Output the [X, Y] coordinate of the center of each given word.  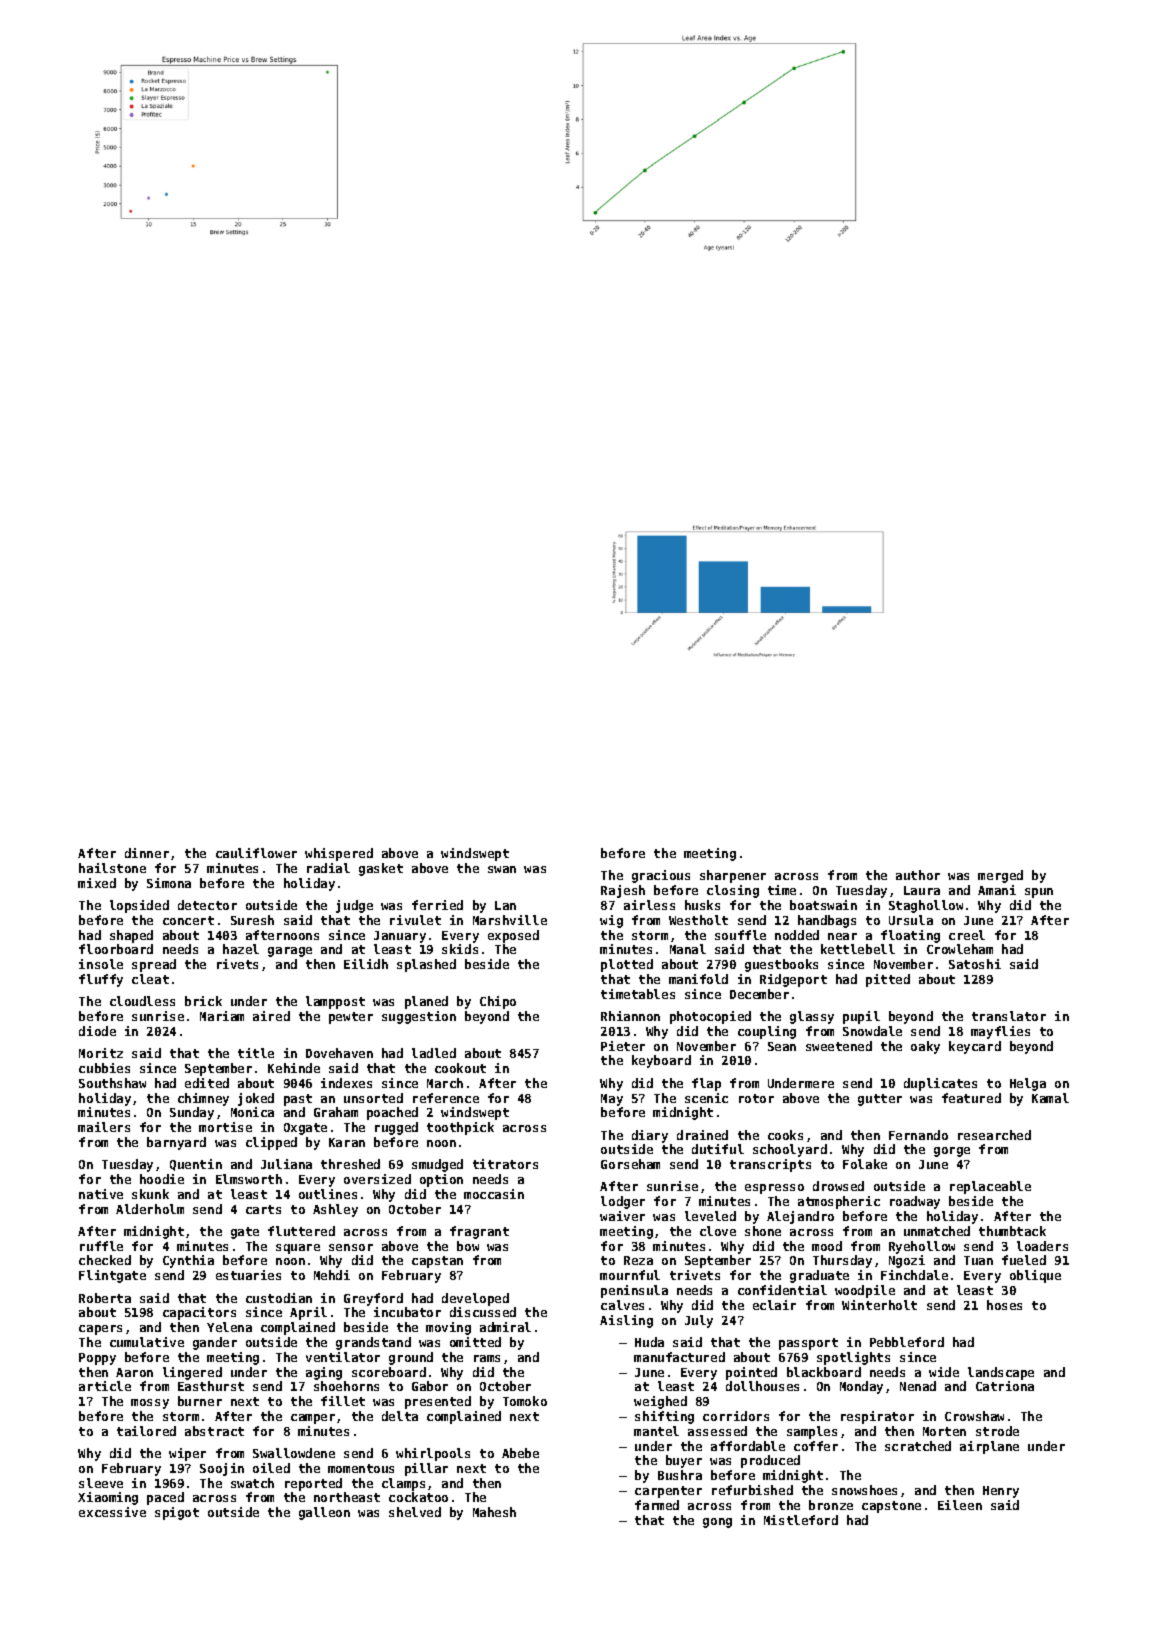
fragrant [479, 1232]
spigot [177, 1513]
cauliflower [256, 853]
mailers [104, 1127]
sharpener [733, 876]
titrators [505, 1164]
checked [105, 1260]
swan [502, 869]
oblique [1035, 1276]
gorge [952, 1152]
